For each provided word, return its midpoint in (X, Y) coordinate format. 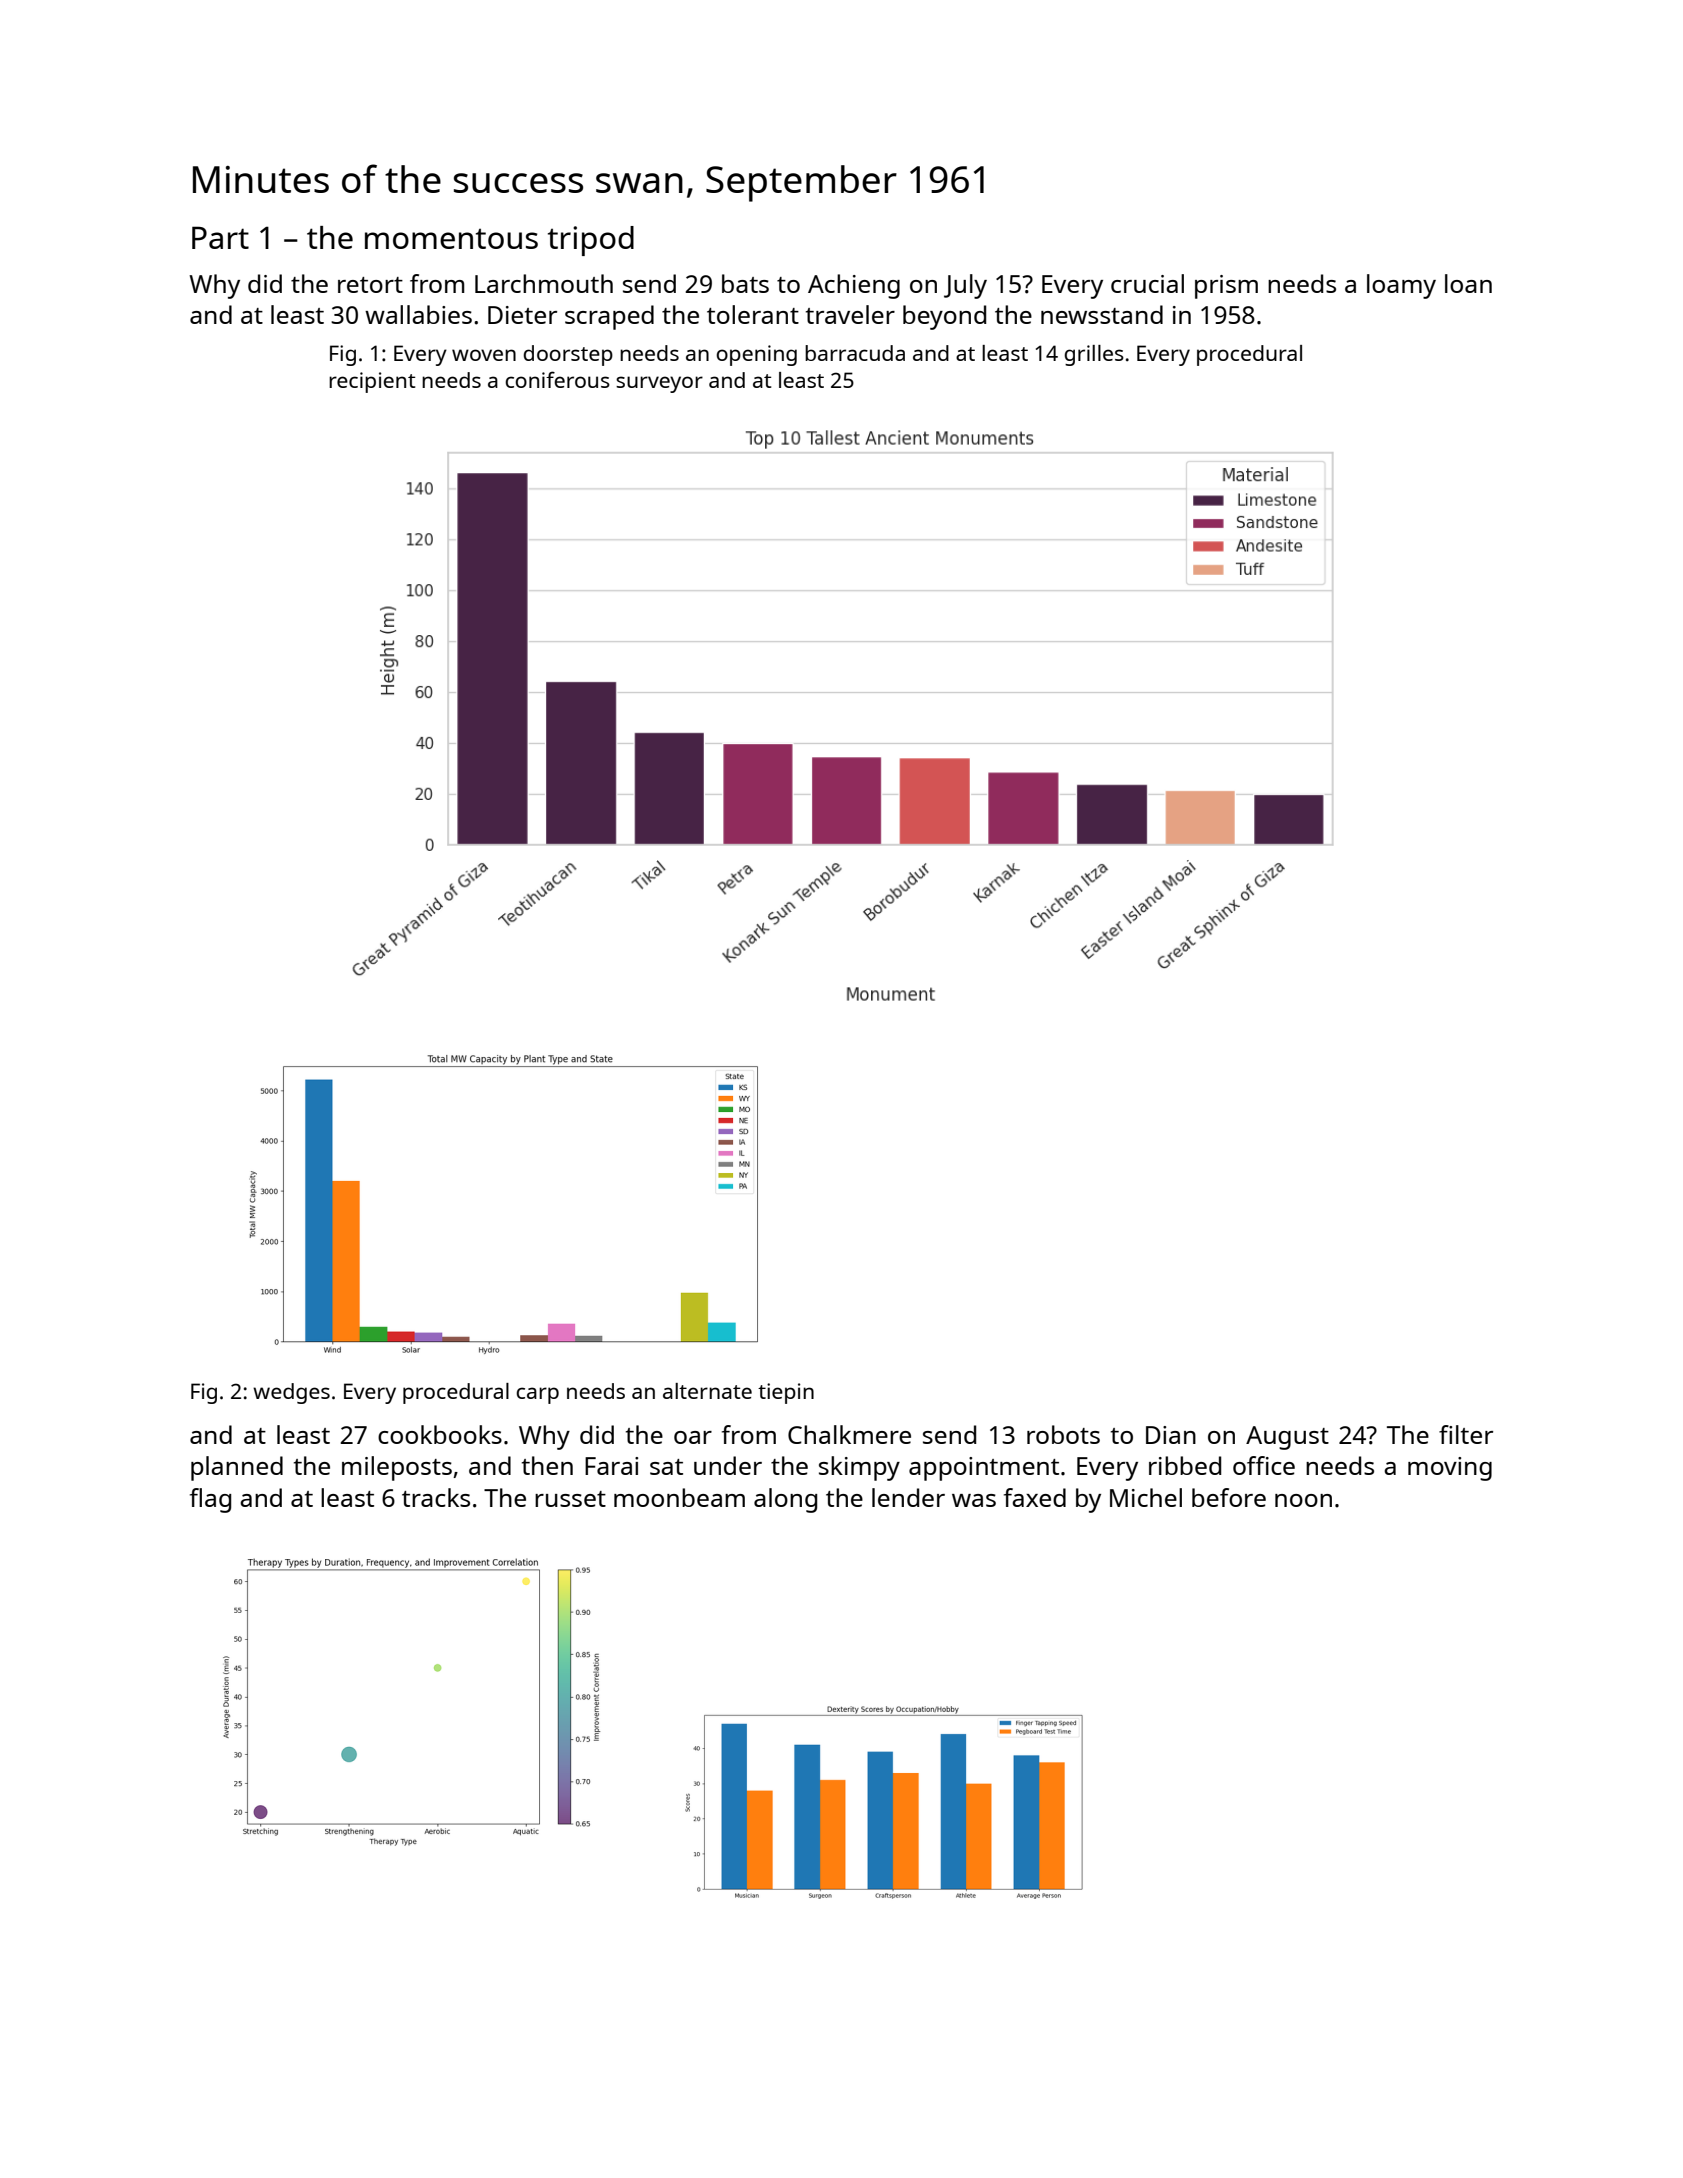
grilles (1094, 355)
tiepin (786, 1393)
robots (1063, 1434)
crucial (1147, 283)
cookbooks (440, 1434)
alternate (707, 1391)
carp (537, 1395)
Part (220, 237)
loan (1468, 283)
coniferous (557, 379)
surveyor (659, 384)
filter (1466, 1434)
